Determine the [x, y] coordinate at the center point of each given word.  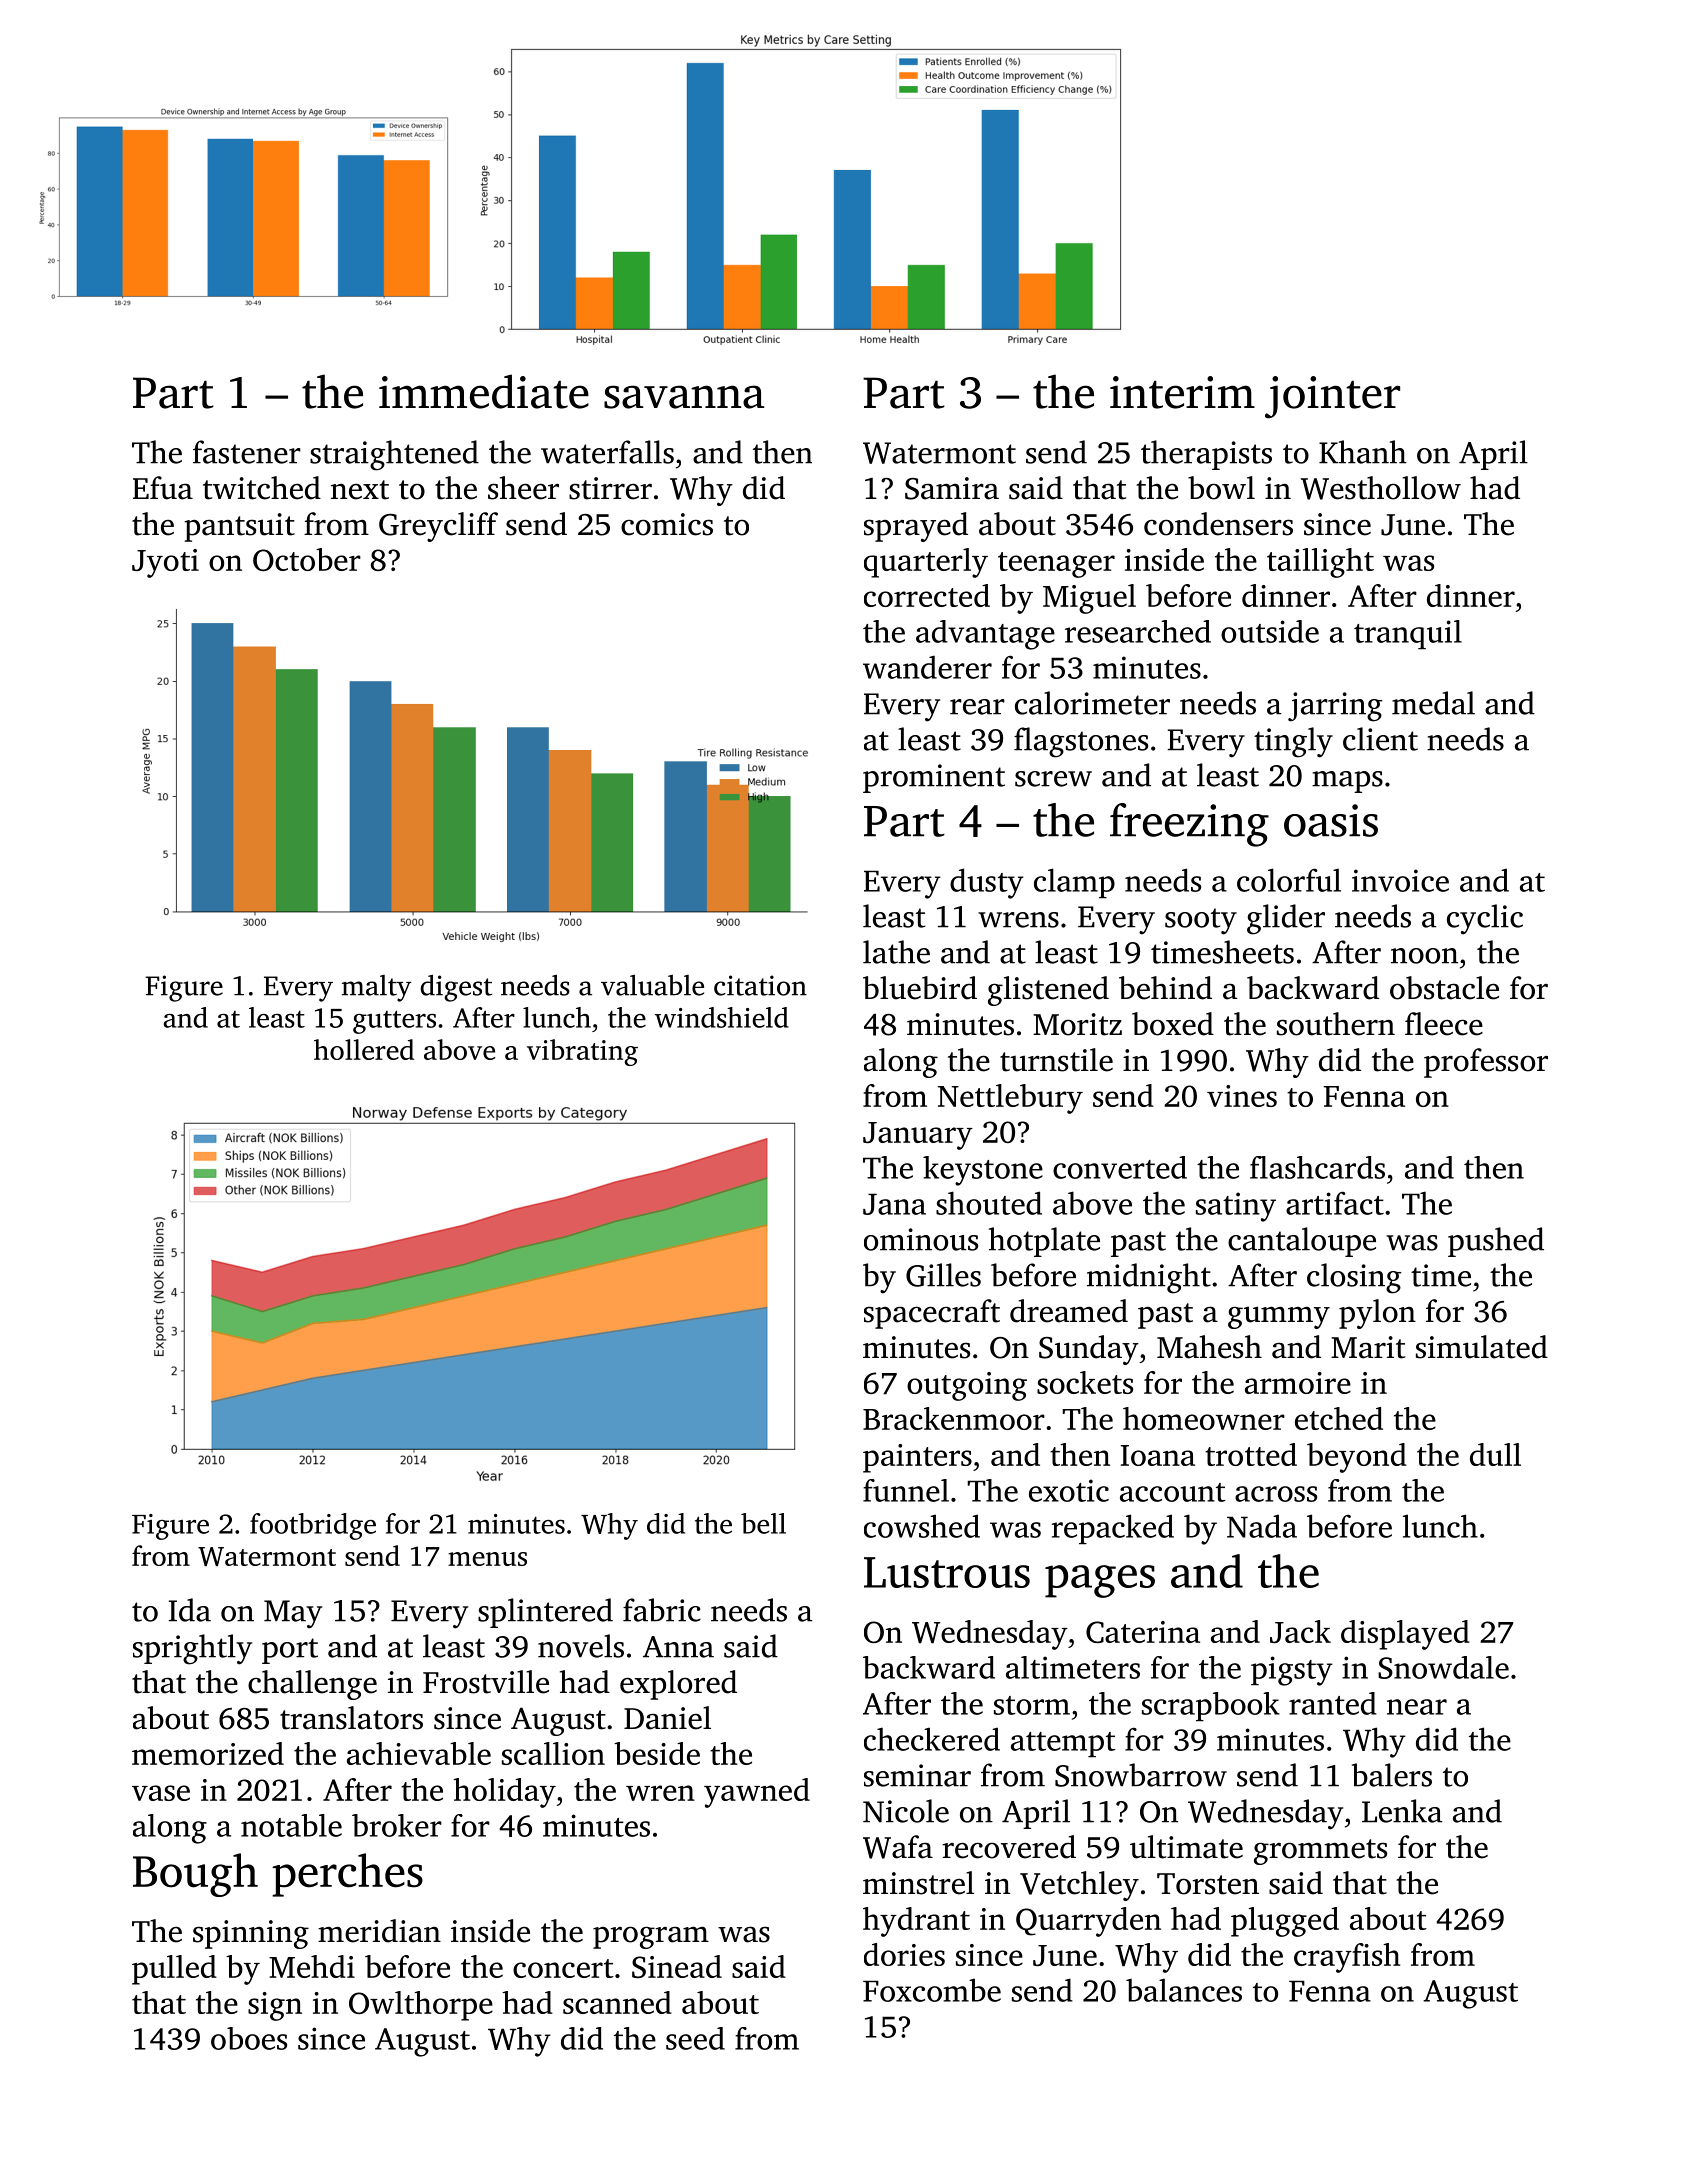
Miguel [1089, 599]
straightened [394, 455]
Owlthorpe [421, 2006]
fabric [662, 1610]
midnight [1149, 1278]
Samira [952, 488]
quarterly [926, 563]
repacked [1113, 1529]
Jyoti [165, 563]
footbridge [313, 1526]
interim [1182, 392]
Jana [894, 1204]
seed [695, 2038]
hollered [364, 1049]
